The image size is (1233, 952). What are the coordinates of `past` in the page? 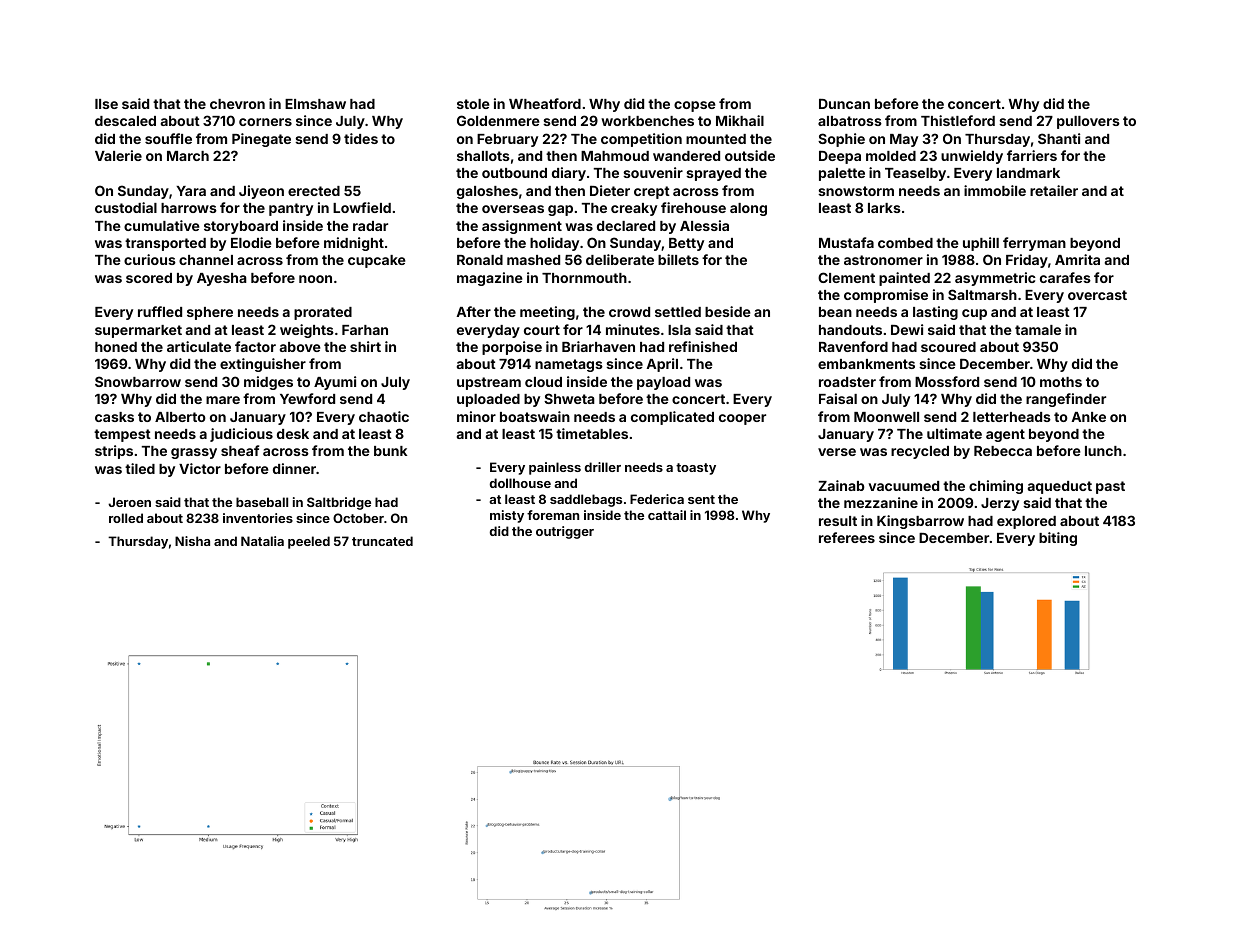 It's located at (1110, 487).
